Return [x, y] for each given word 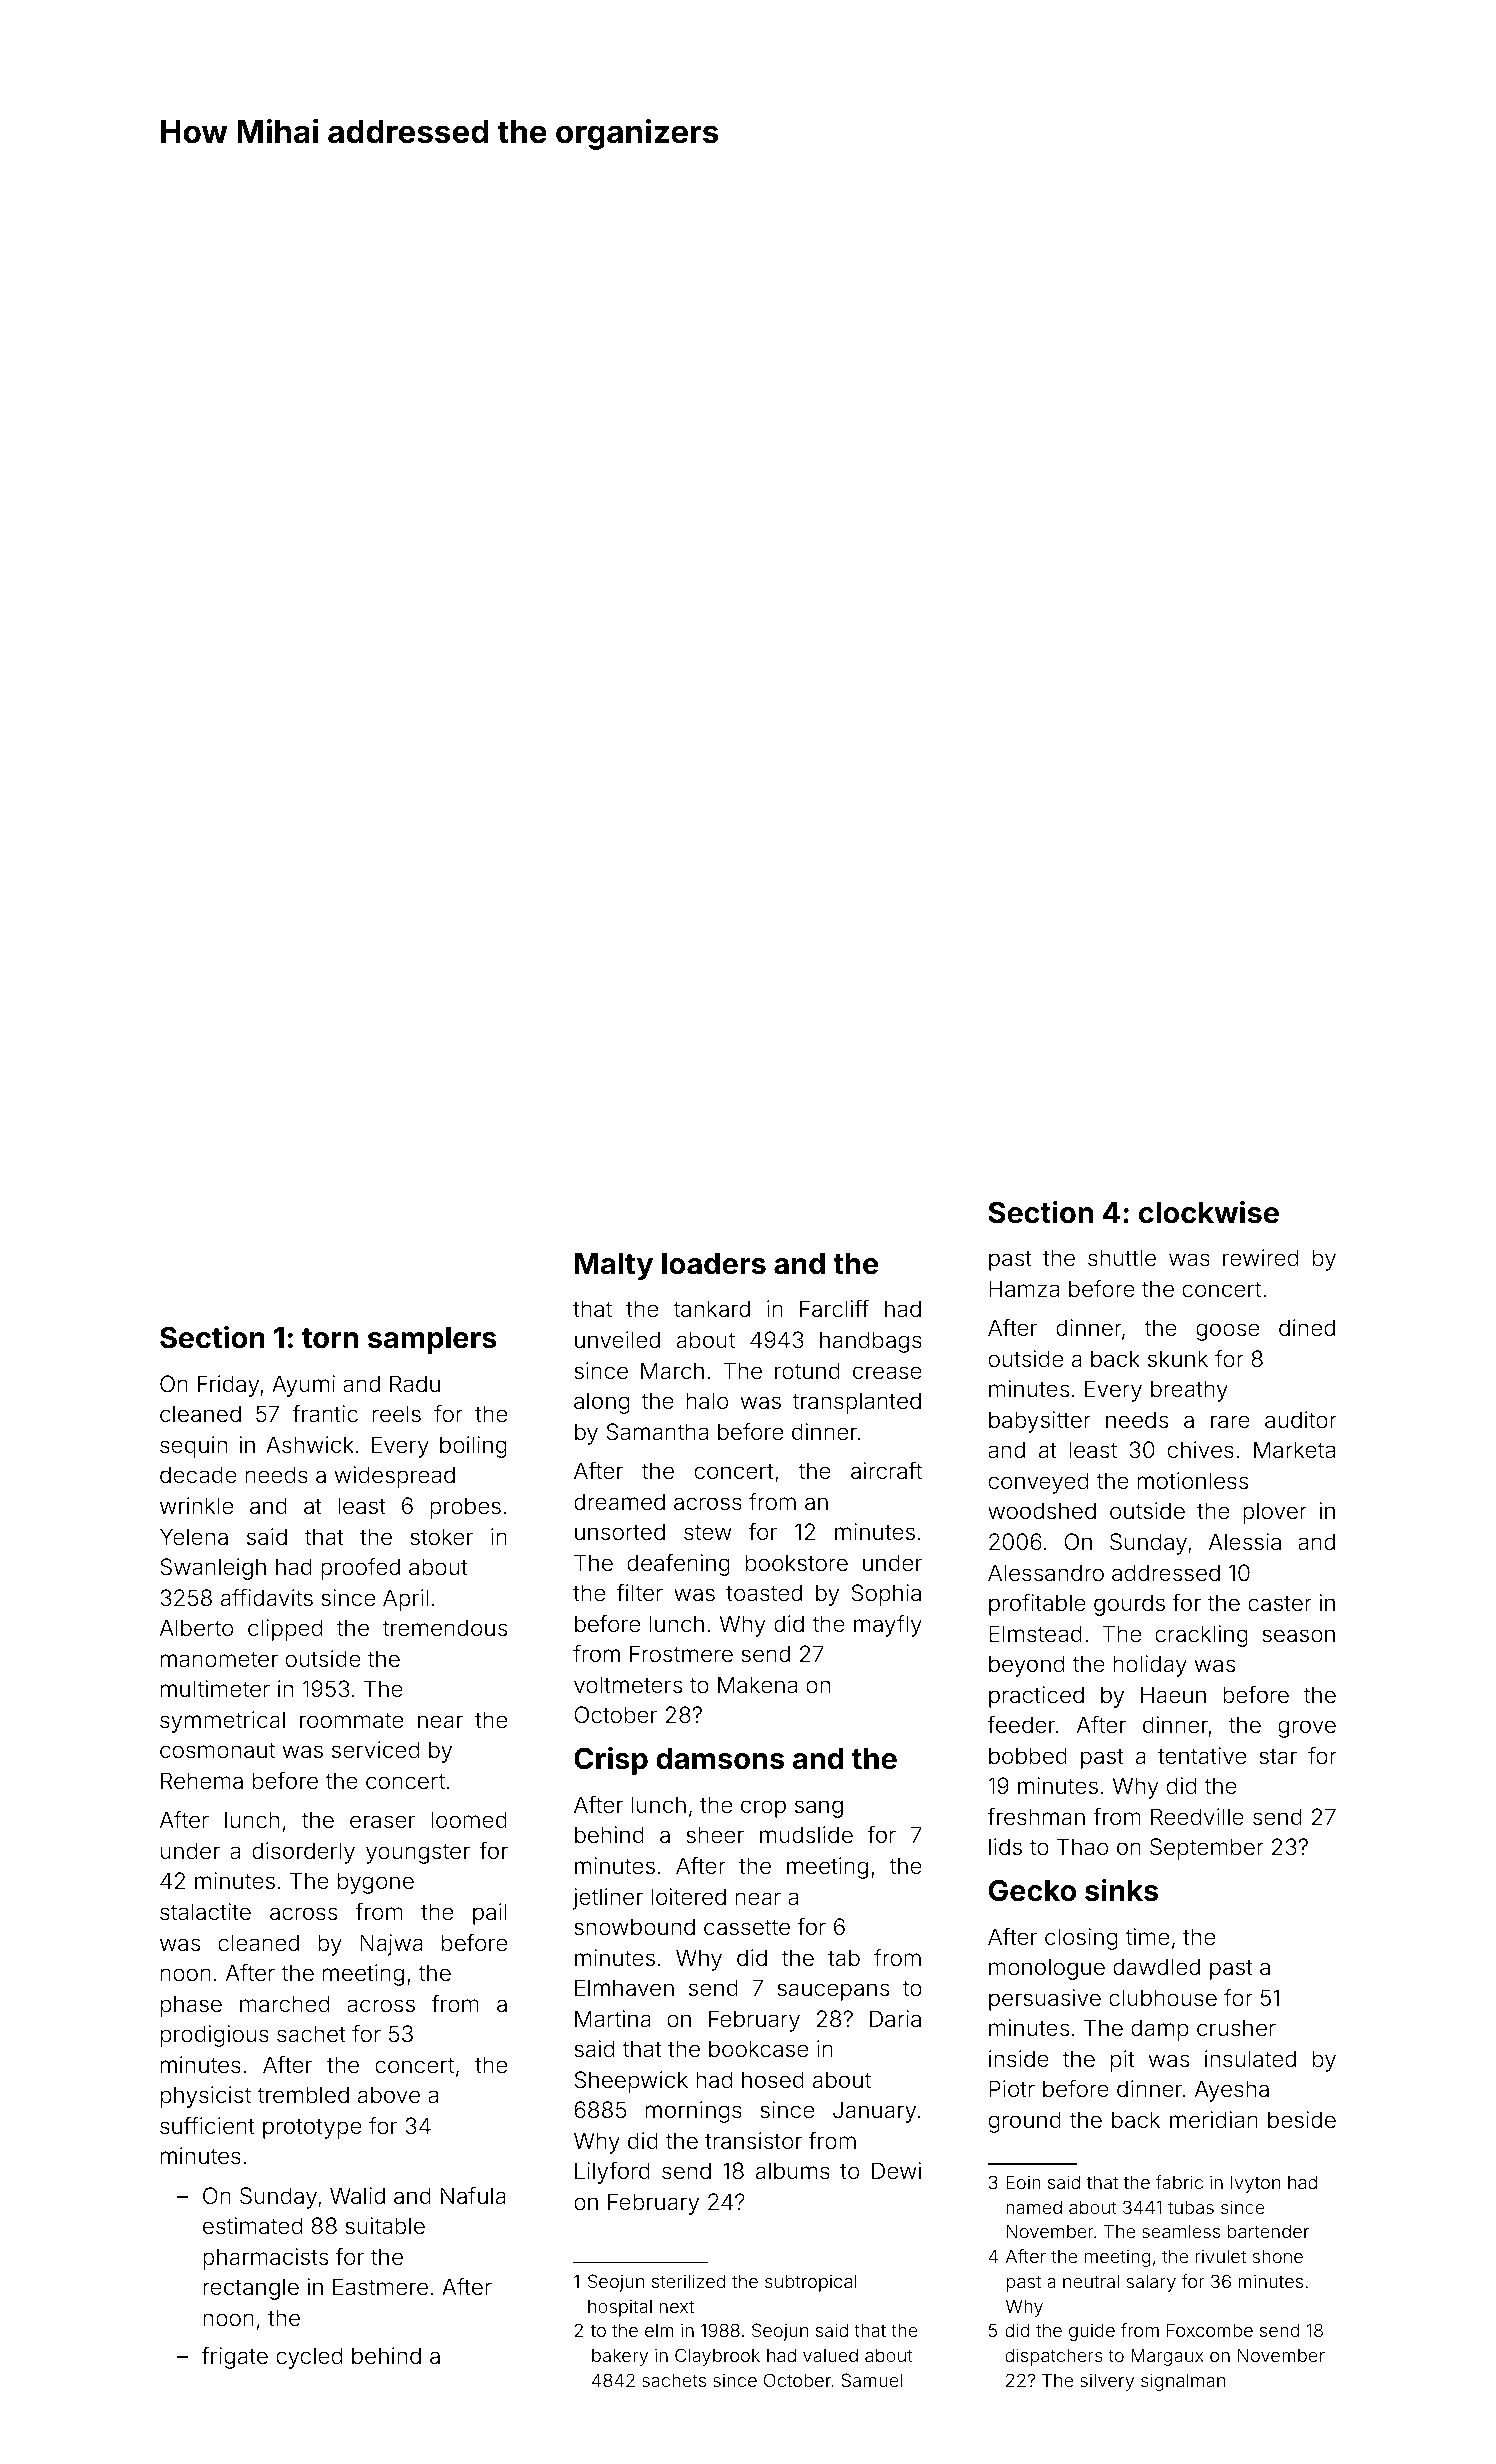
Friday [228, 1386]
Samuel [872, 2380]
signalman [1183, 2382]
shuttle [1122, 1258]
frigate [235, 2358]
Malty [614, 1266]
